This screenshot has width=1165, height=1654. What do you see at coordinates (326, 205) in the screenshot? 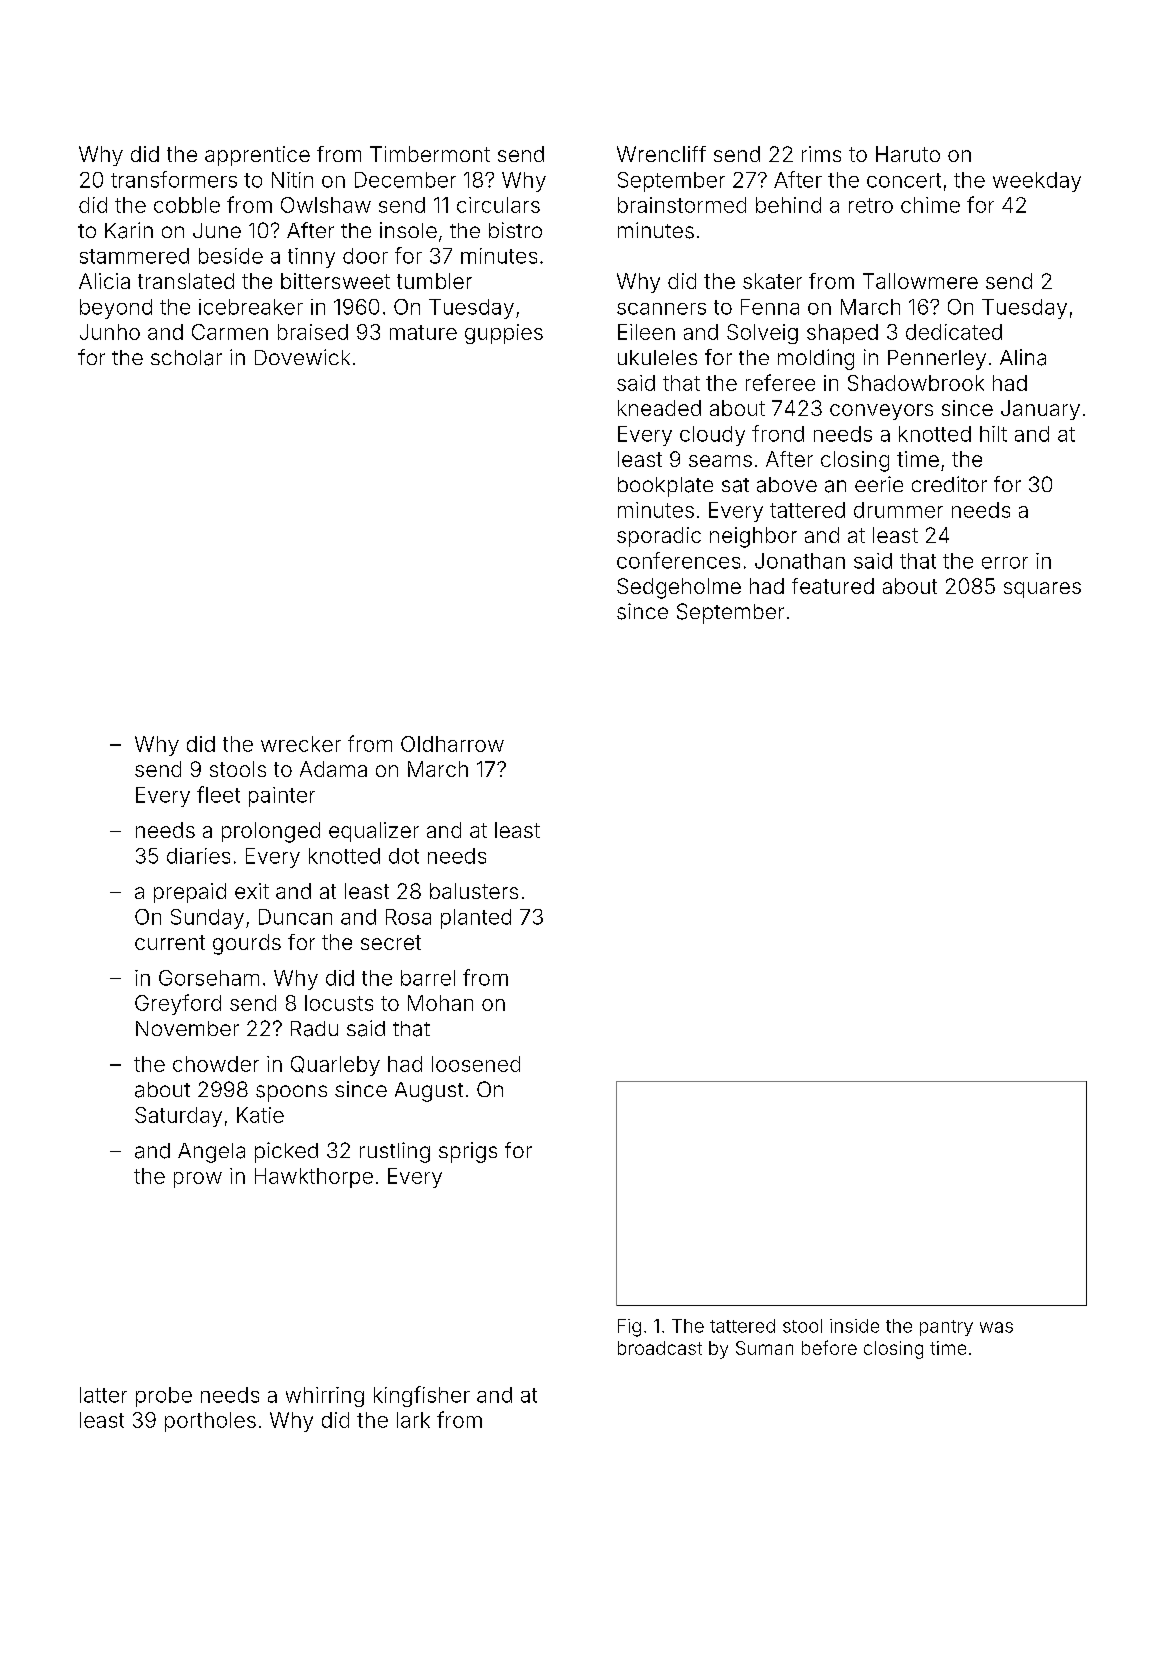
I see `Owlshaw` at bounding box center [326, 205].
